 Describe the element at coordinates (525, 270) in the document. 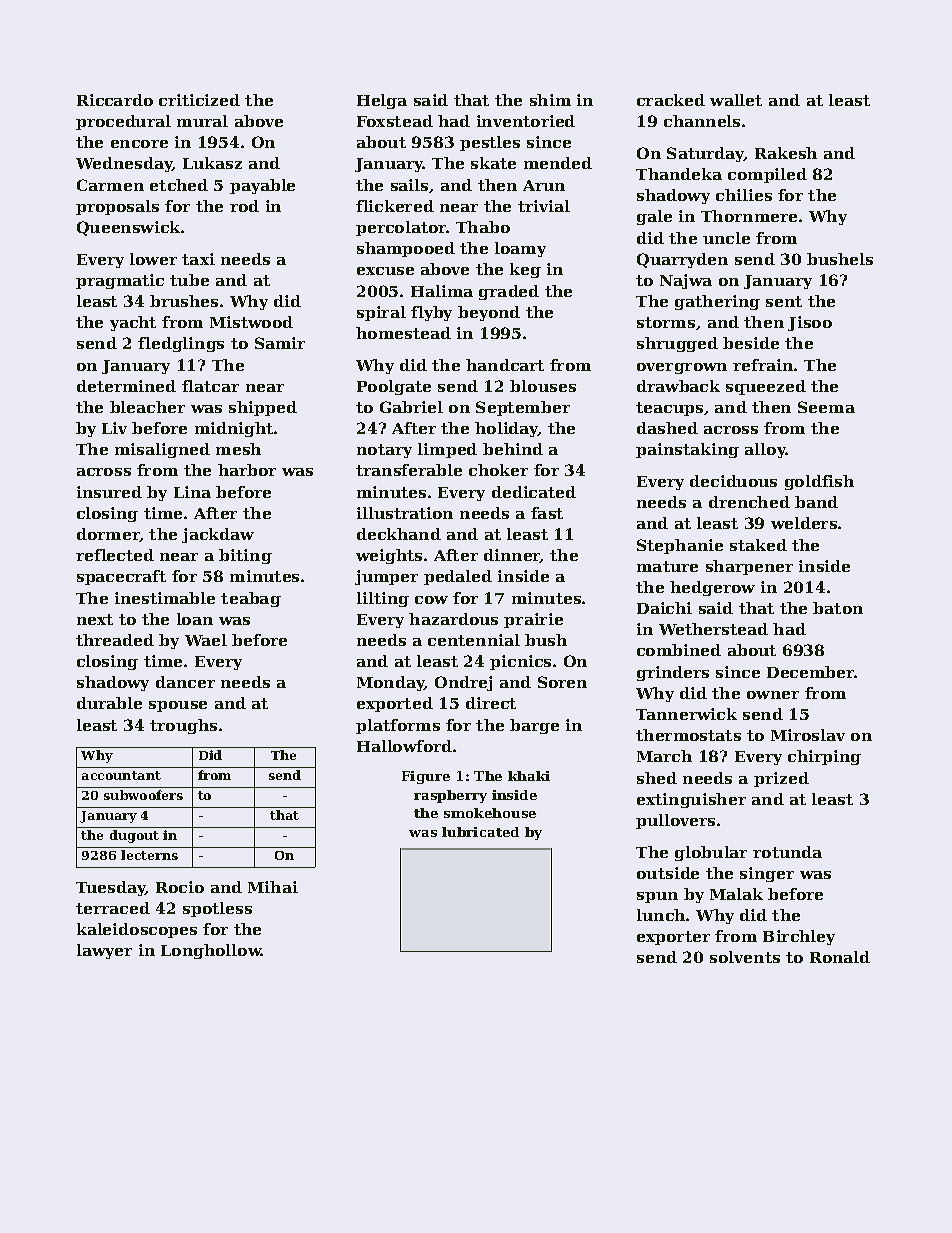

I see `keg` at that location.
